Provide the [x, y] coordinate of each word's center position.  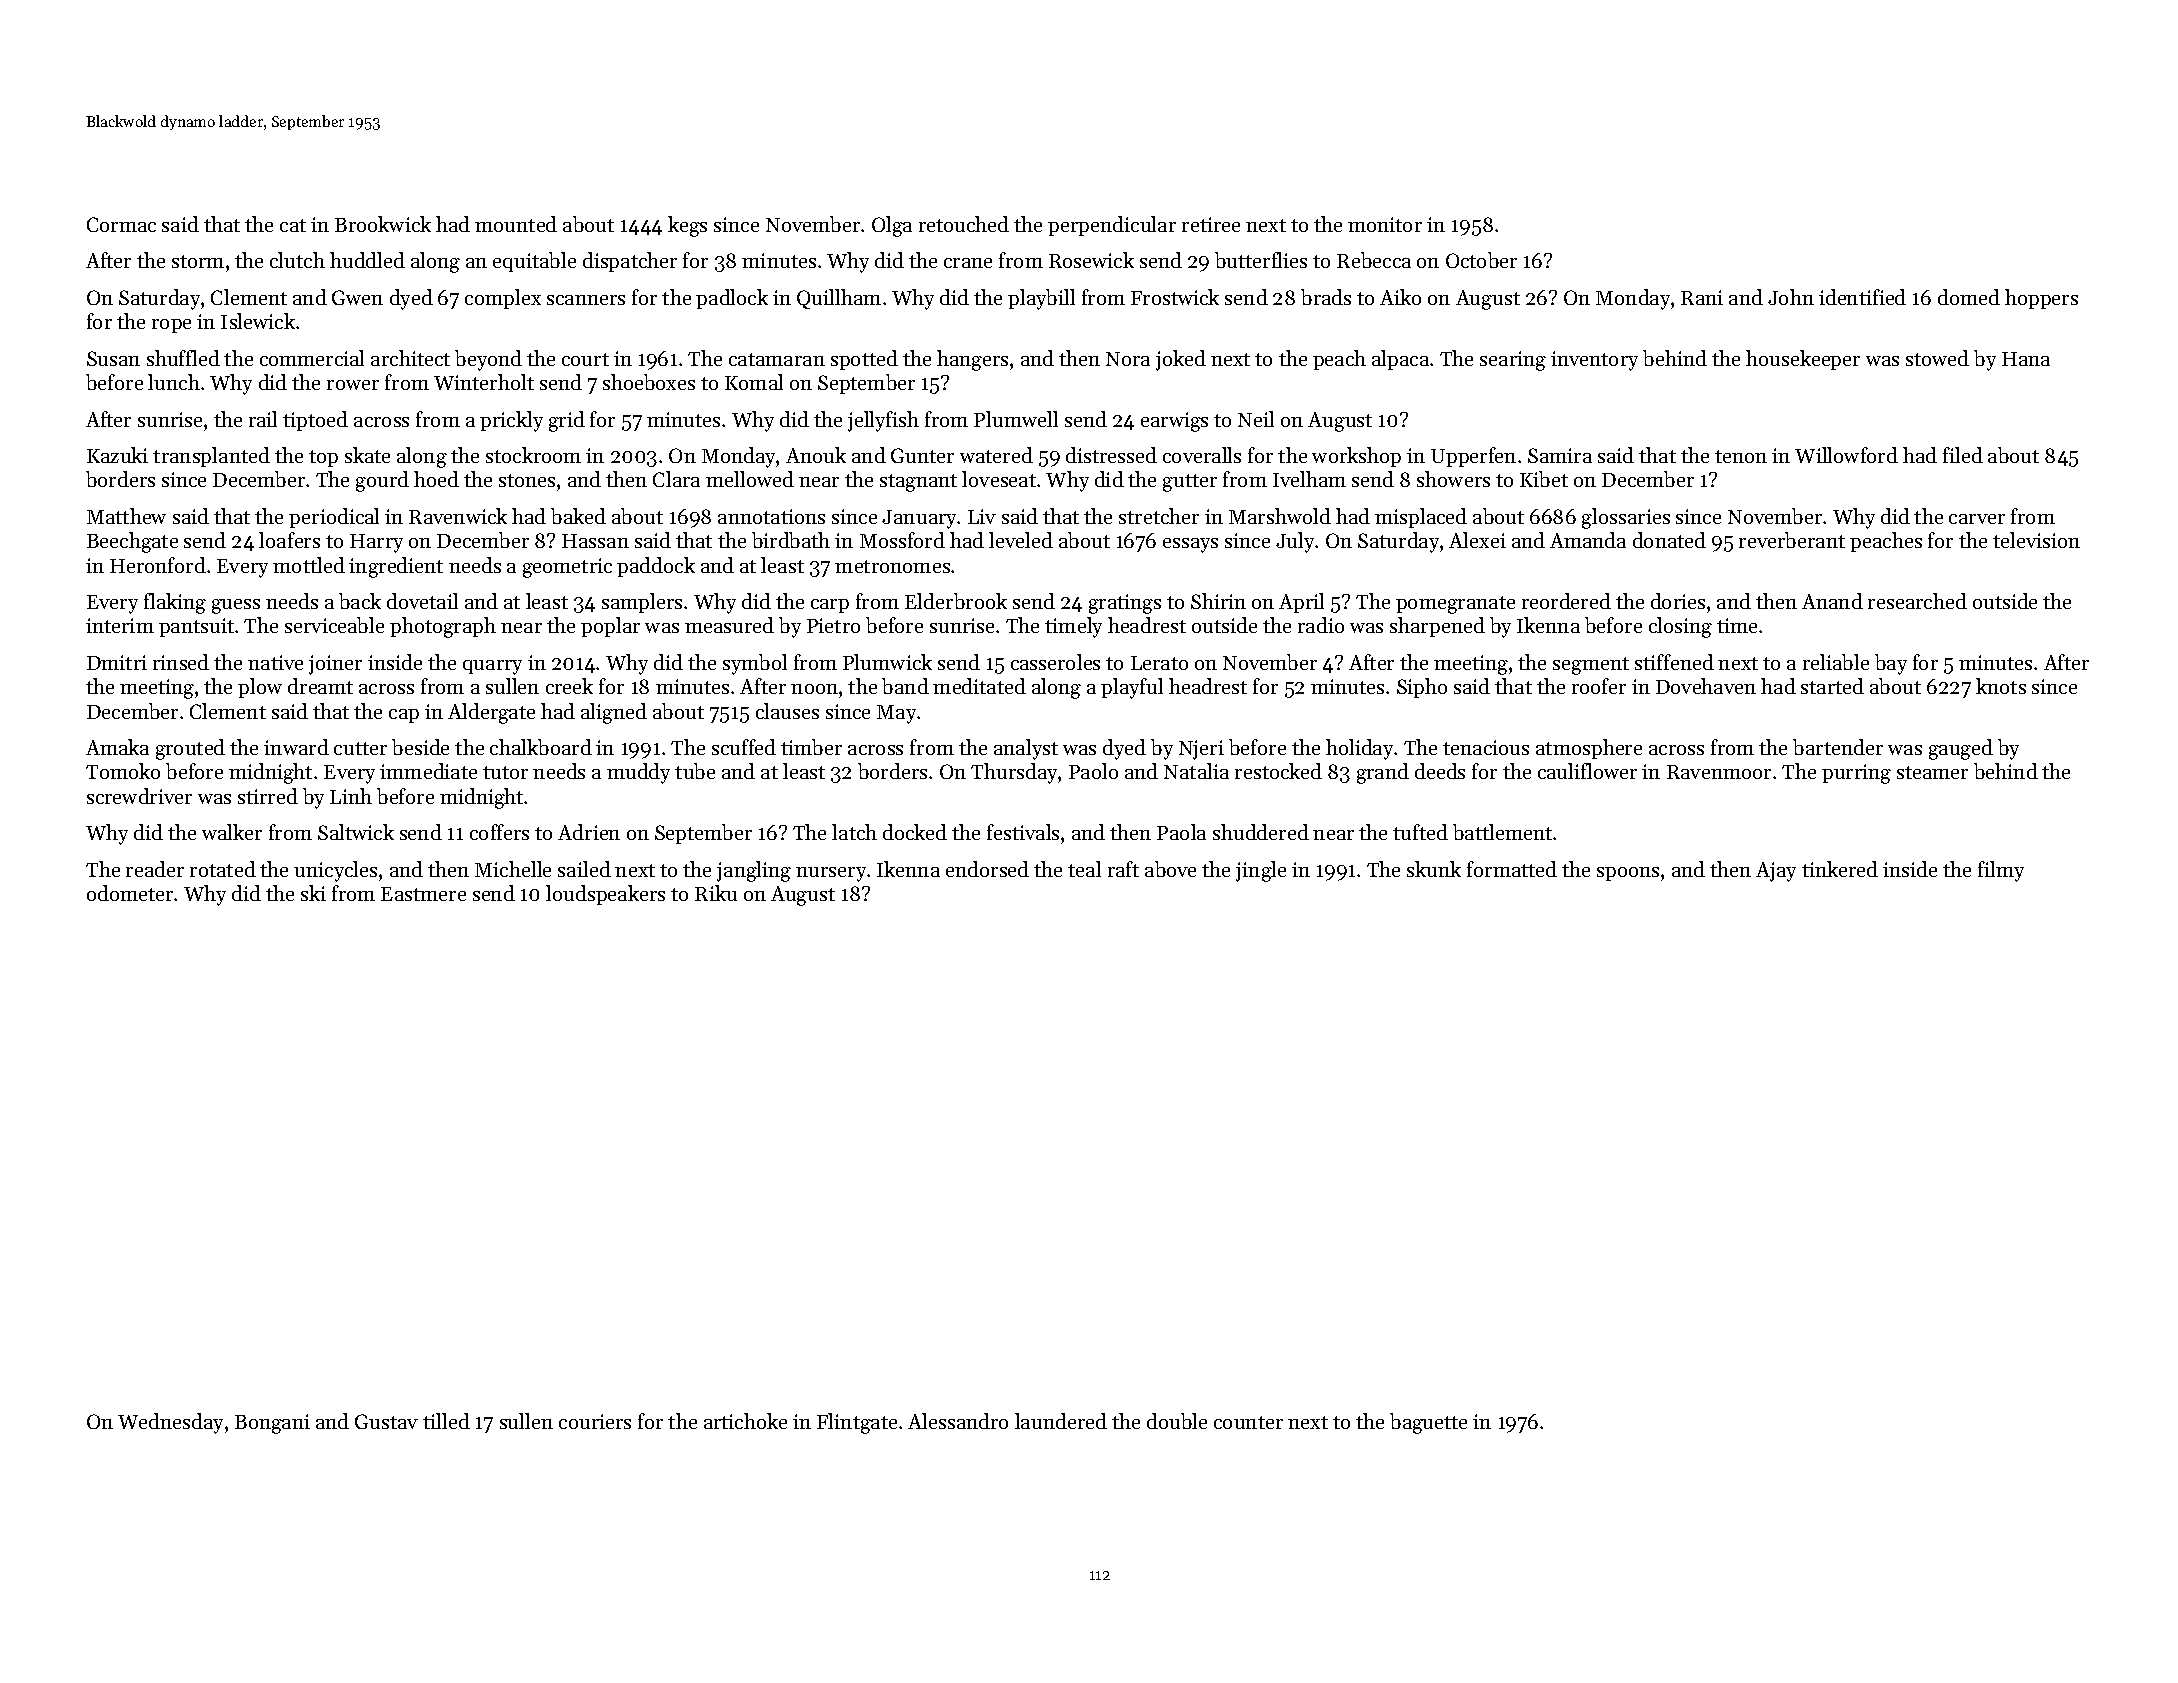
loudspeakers [605, 895]
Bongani [272, 1424]
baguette [1428, 1423]
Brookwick [383, 224]
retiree [1211, 224]
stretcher [1159, 516]
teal [1084, 869]
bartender [1838, 747]
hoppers [2041, 299]
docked [915, 832]
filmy [2001, 871]
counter [1248, 1422]
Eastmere [423, 894]
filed [1963, 455]
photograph [443, 627]
